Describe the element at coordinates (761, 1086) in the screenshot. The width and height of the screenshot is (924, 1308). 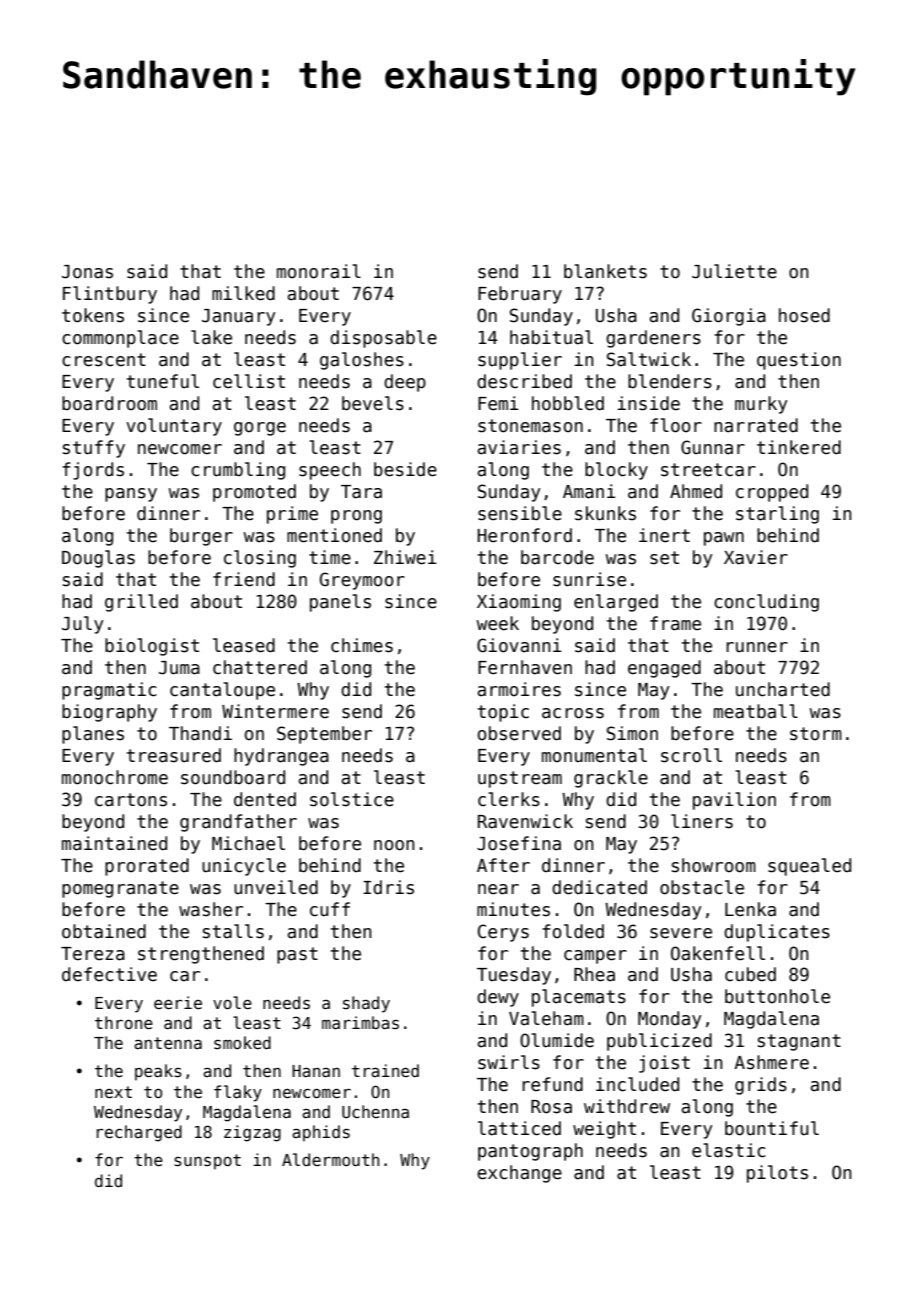
I see `grids` at that location.
